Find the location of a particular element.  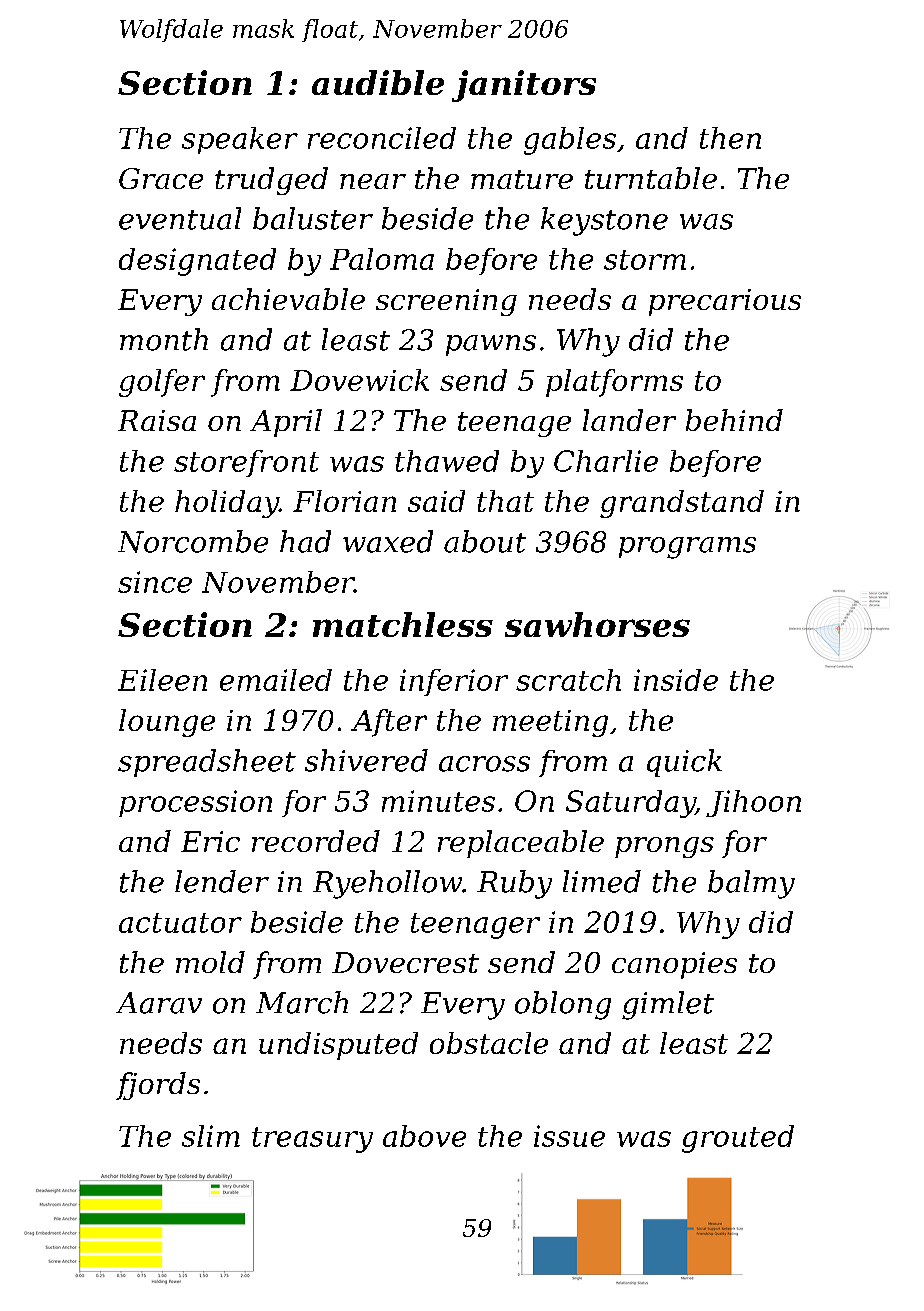

storm is located at coordinates (645, 260).
